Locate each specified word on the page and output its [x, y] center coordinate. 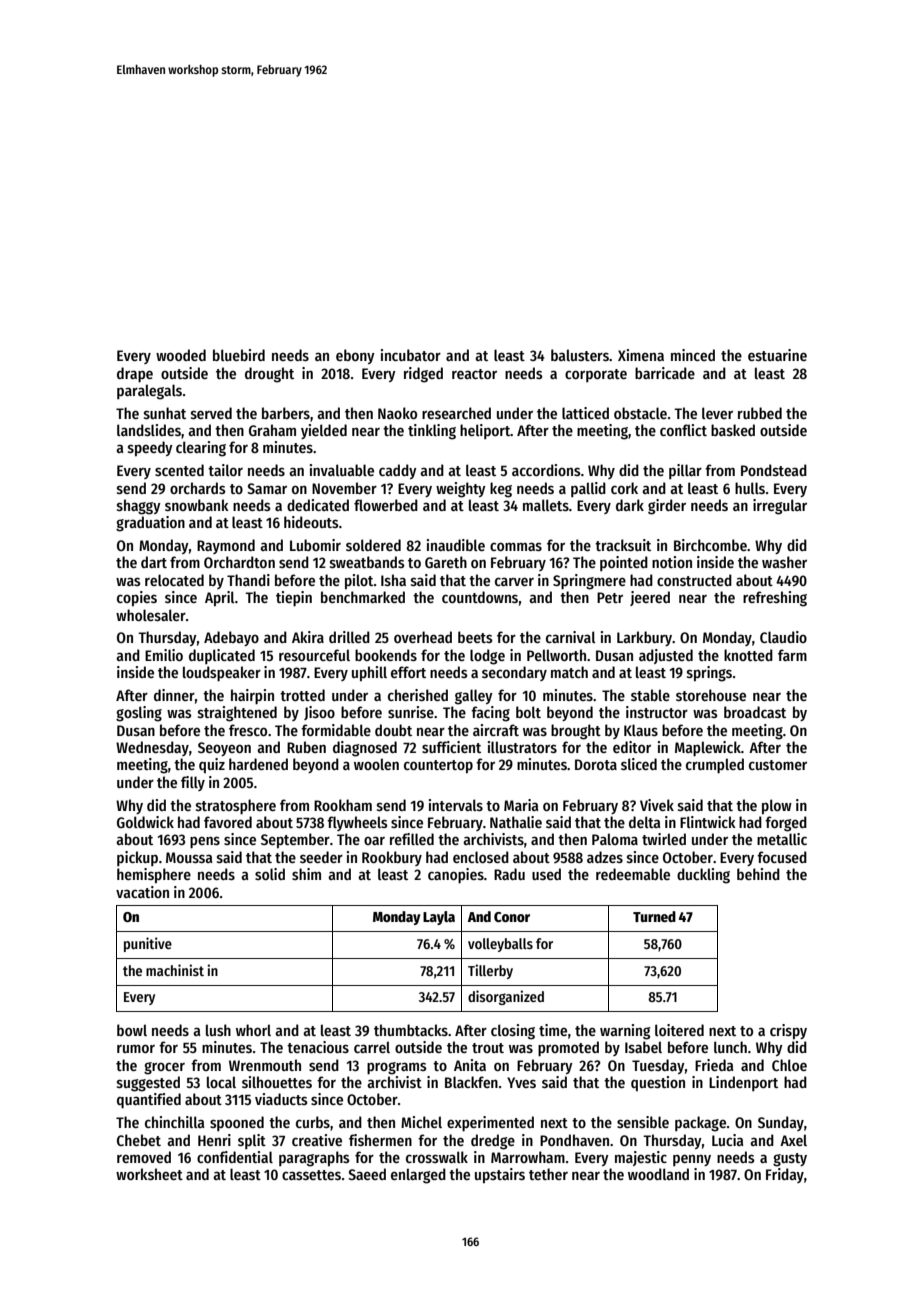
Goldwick [145, 822]
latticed [585, 413]
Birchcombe [710, 545]
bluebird [239, 355]
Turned [654, 916]
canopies [456, 875]
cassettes [311, 1175]
